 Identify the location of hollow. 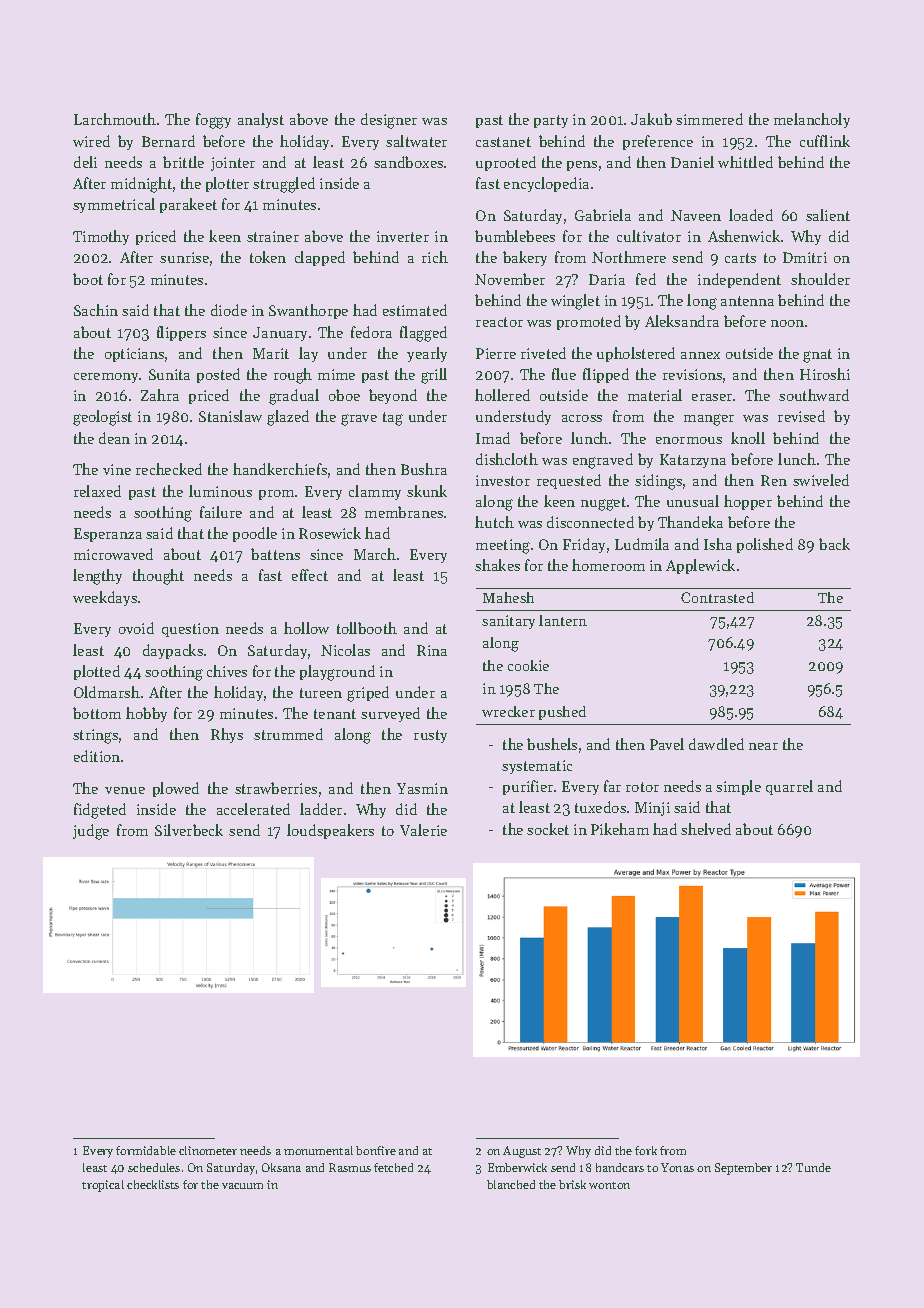
(306, 628).
